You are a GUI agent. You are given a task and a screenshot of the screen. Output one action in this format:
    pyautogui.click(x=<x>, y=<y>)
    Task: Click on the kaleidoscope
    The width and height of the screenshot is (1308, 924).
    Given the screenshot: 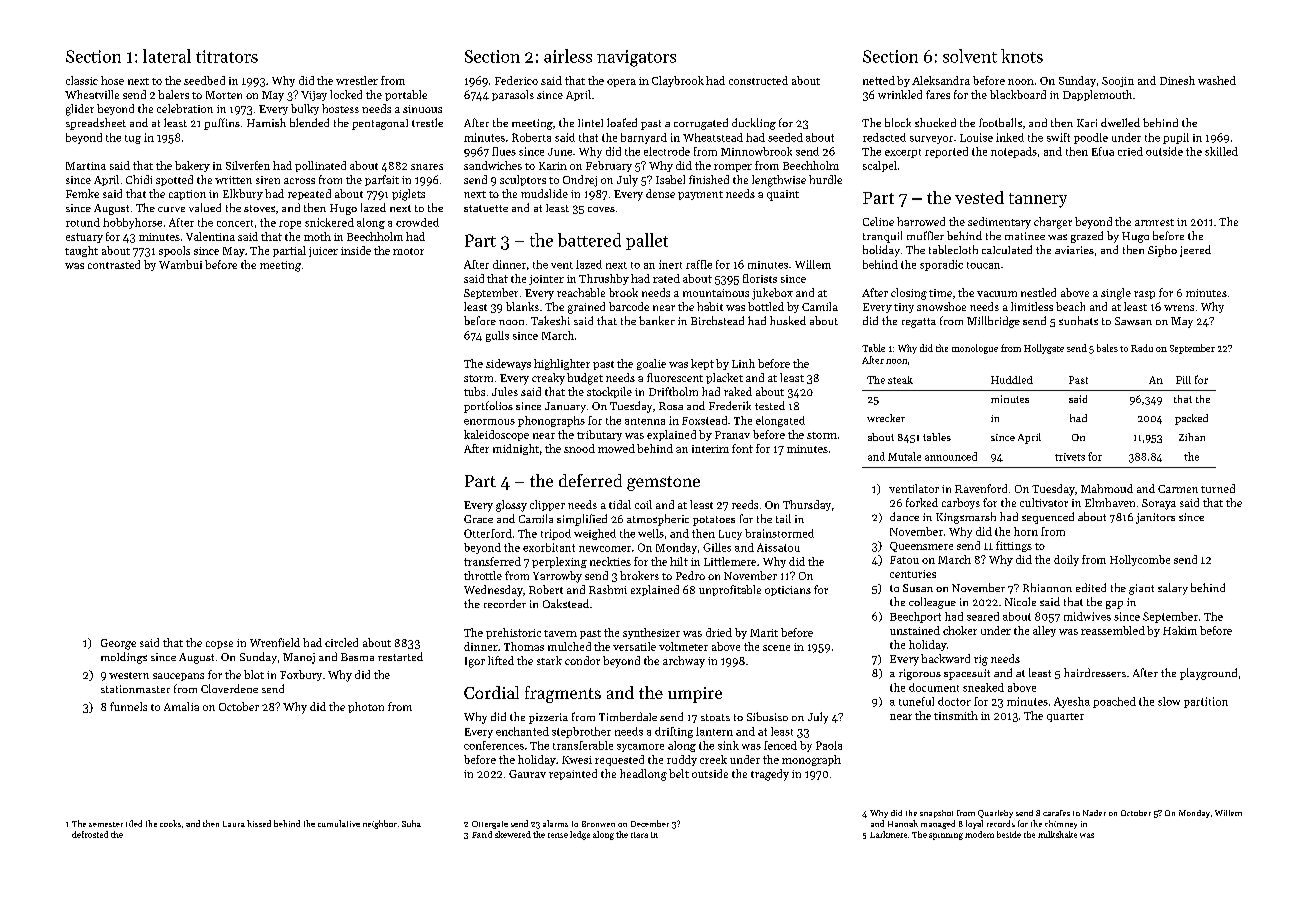 What is the action you would take?
    pyautogui.click(x=496, y=435)
